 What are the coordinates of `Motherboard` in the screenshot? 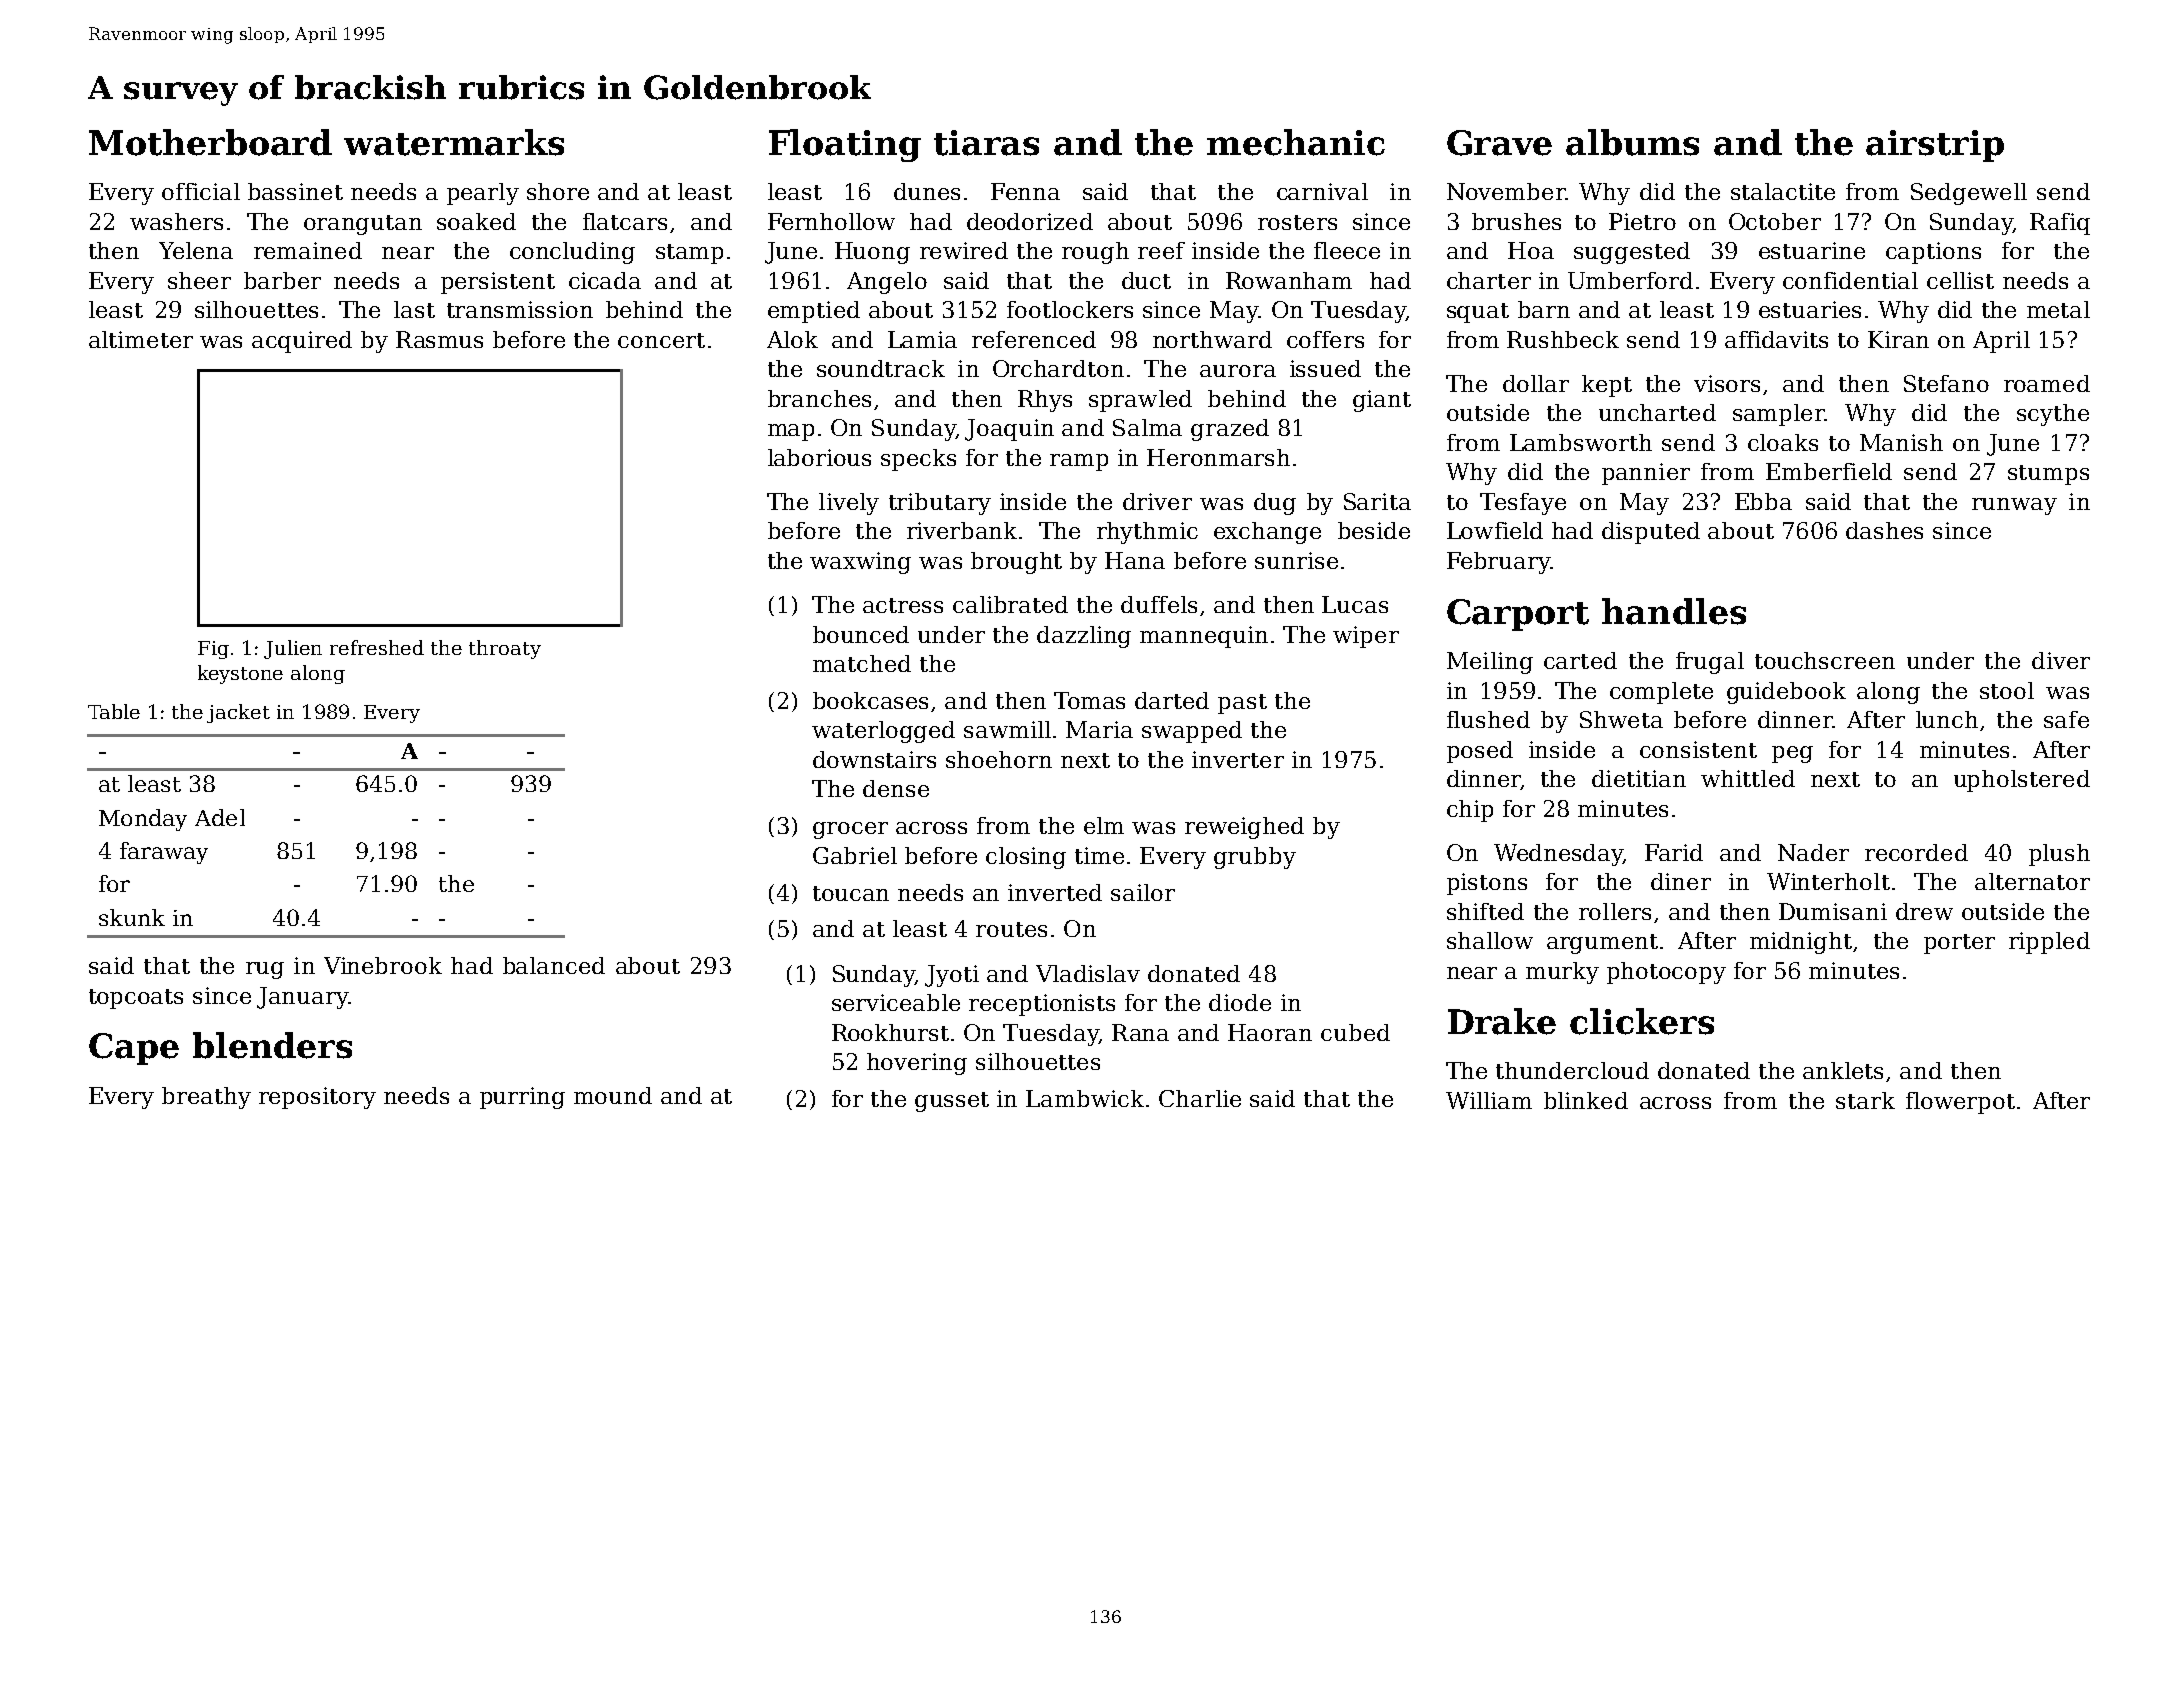 It's located at (210, 142).
